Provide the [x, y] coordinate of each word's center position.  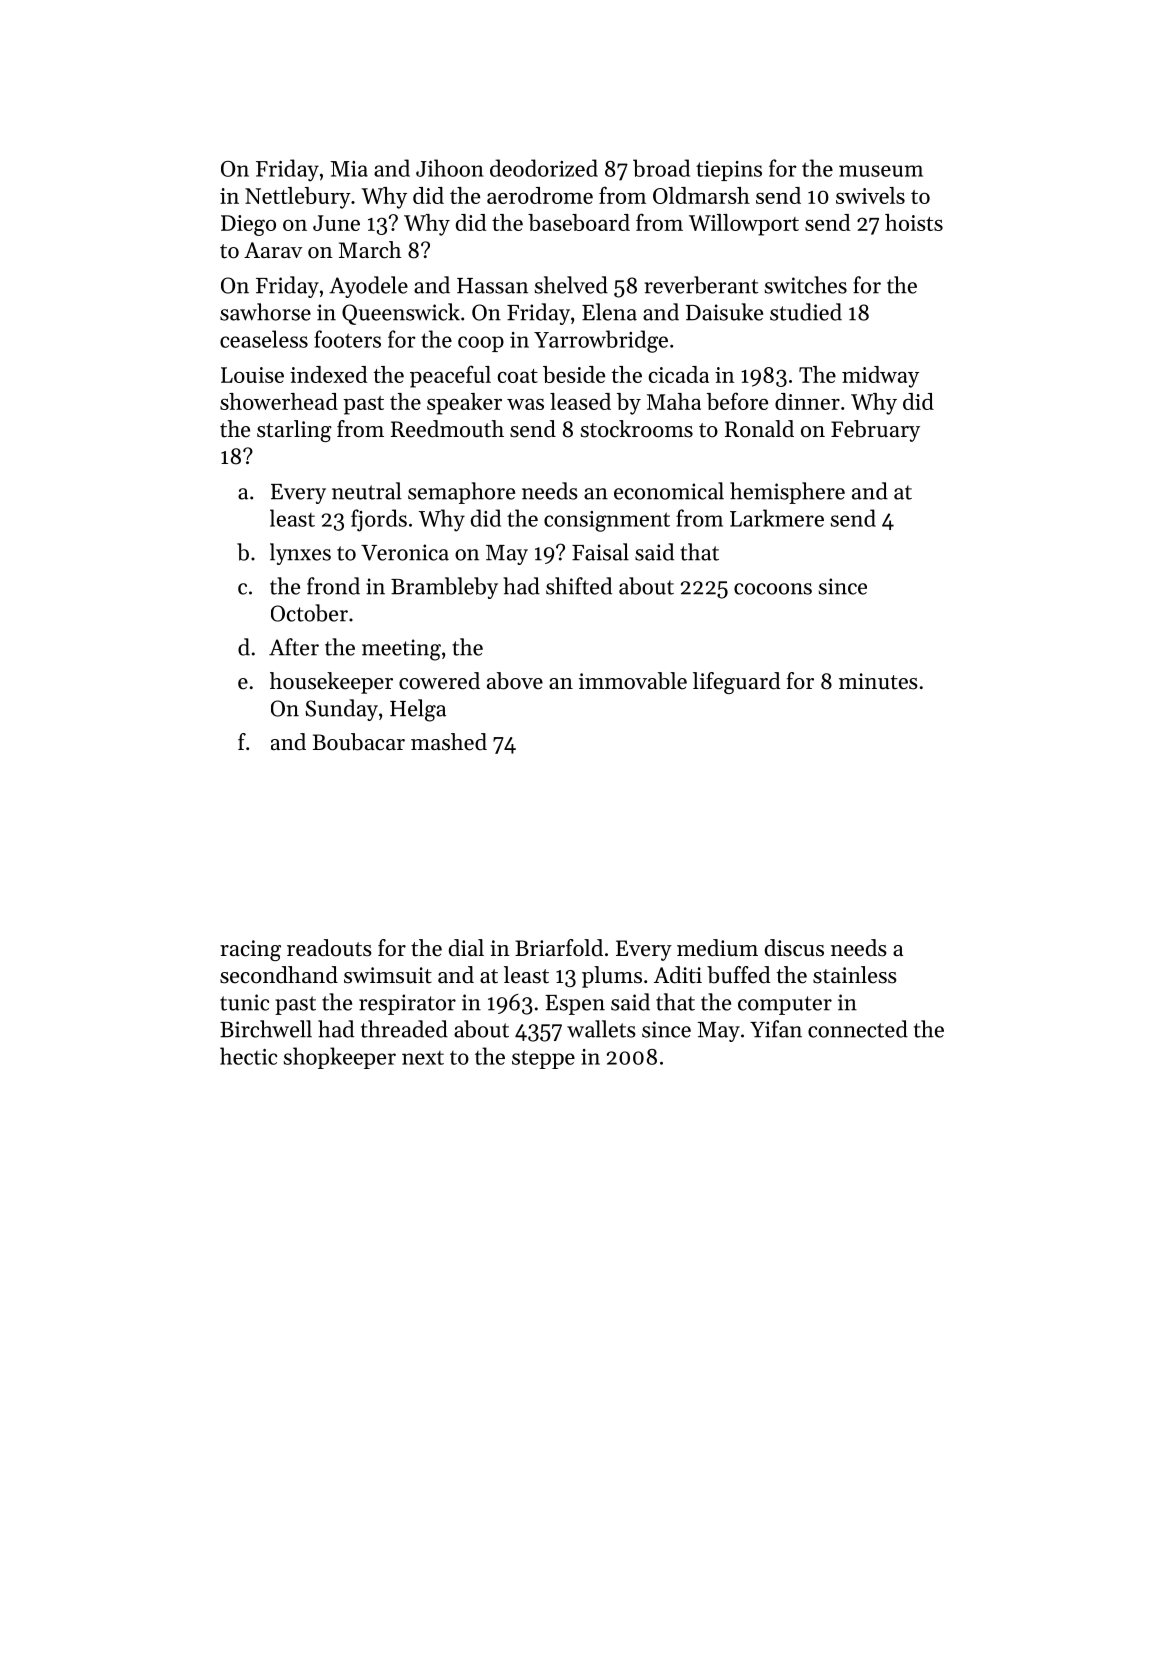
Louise [252, 375]
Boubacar [359, 742]
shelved [571, 285]
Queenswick [401, 314]
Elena [609, 312]
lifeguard [737, 683]
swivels [870, 195]
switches [806, 285]
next [423, 1058]
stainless [855, 975]
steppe [543, 1059]
